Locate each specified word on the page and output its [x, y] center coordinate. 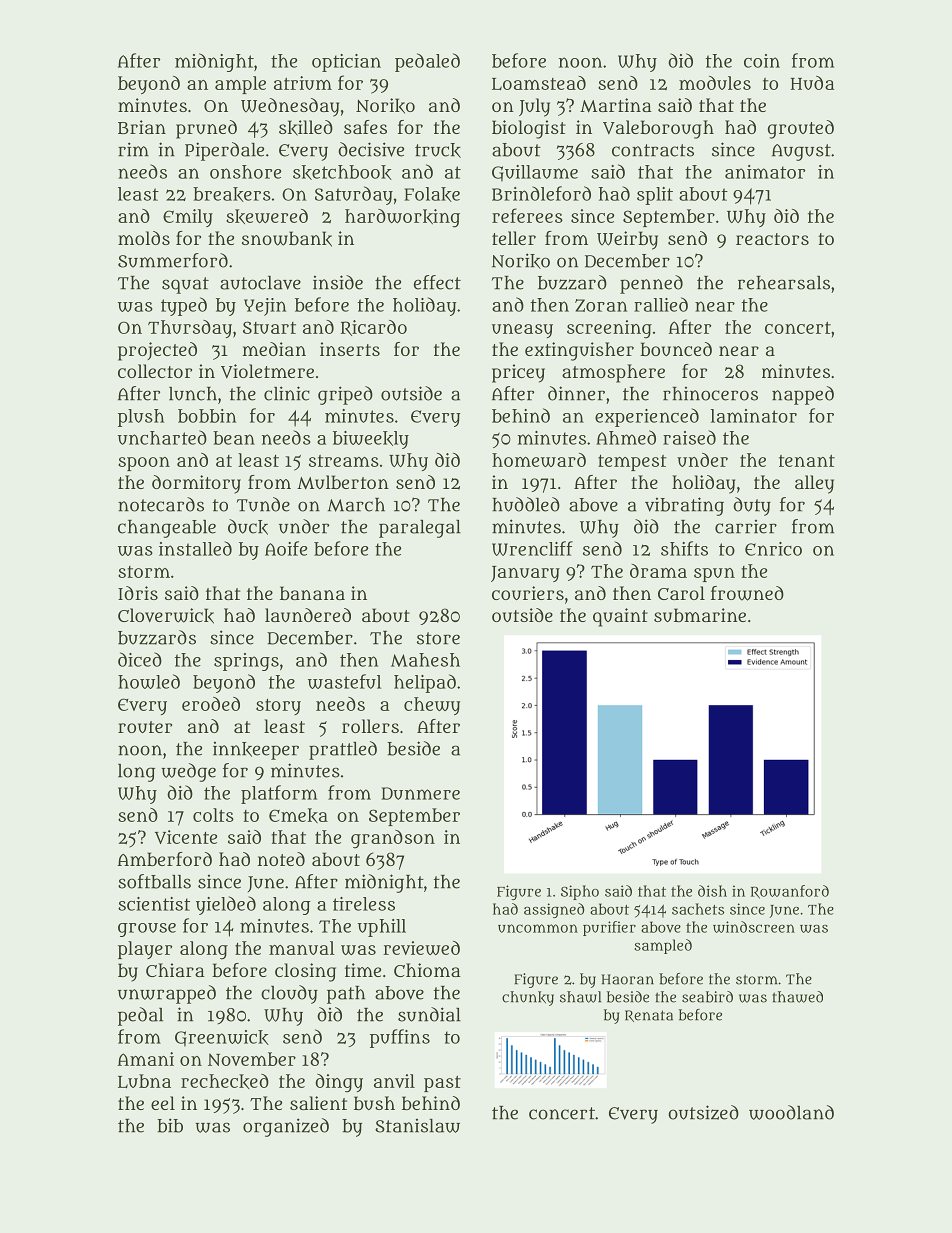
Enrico [773, 549]
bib [170, 1125]
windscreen [754, 927]
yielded [226, 905]
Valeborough [658, 129]
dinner [576, 393]
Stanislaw [417, 1126]
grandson [393, 839]
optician [346, 63]
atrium [303, 83]
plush [141, 418]
